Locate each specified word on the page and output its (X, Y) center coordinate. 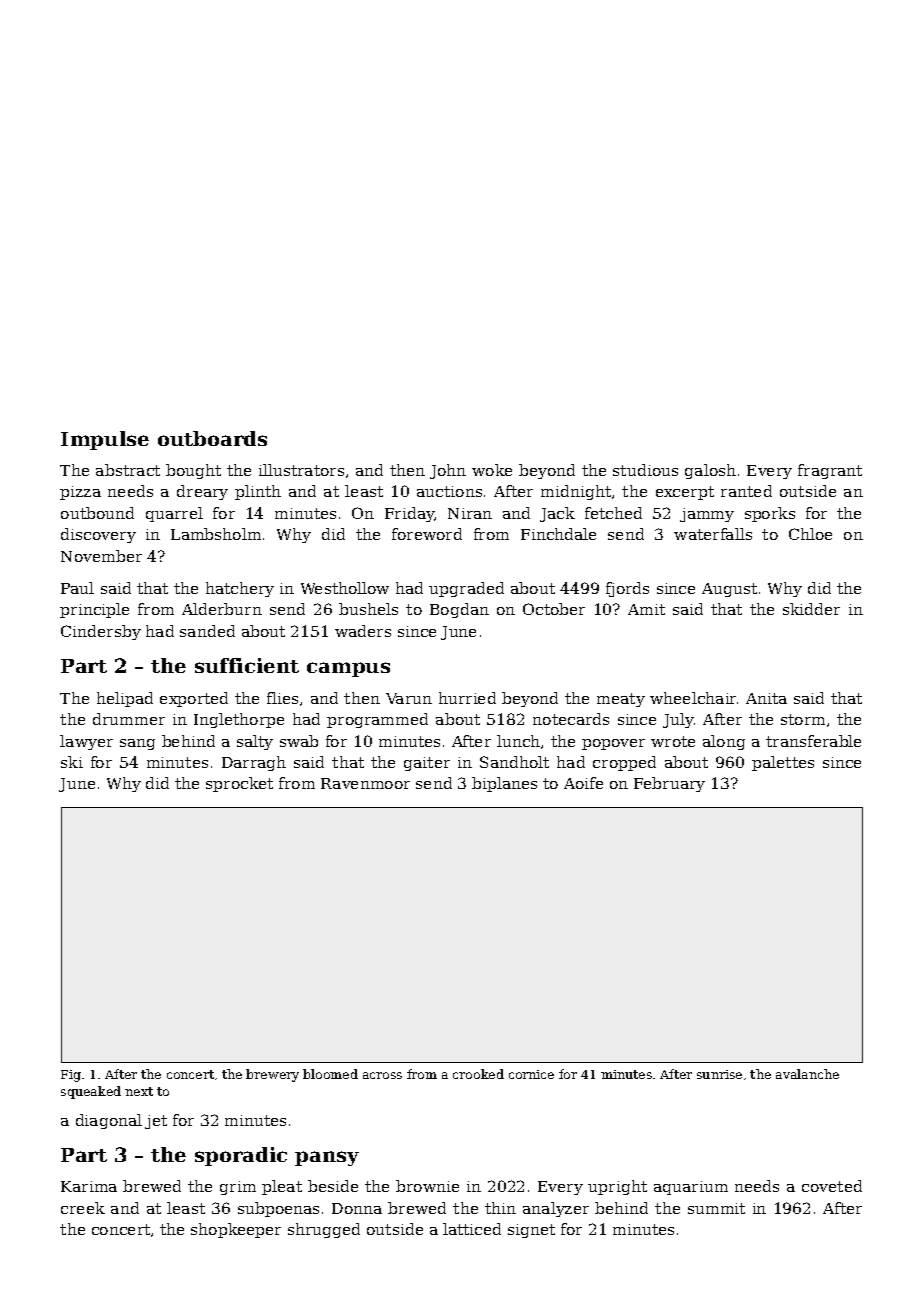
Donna (357, 1208)
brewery (272, 1075)
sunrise (719, 1074)
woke (492, 470)
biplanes (504, 784)
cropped (624, 763)
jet (156, 1122)
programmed (377, 720)
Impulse (105, 440)
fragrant (830, 471)
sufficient (247, 665)
